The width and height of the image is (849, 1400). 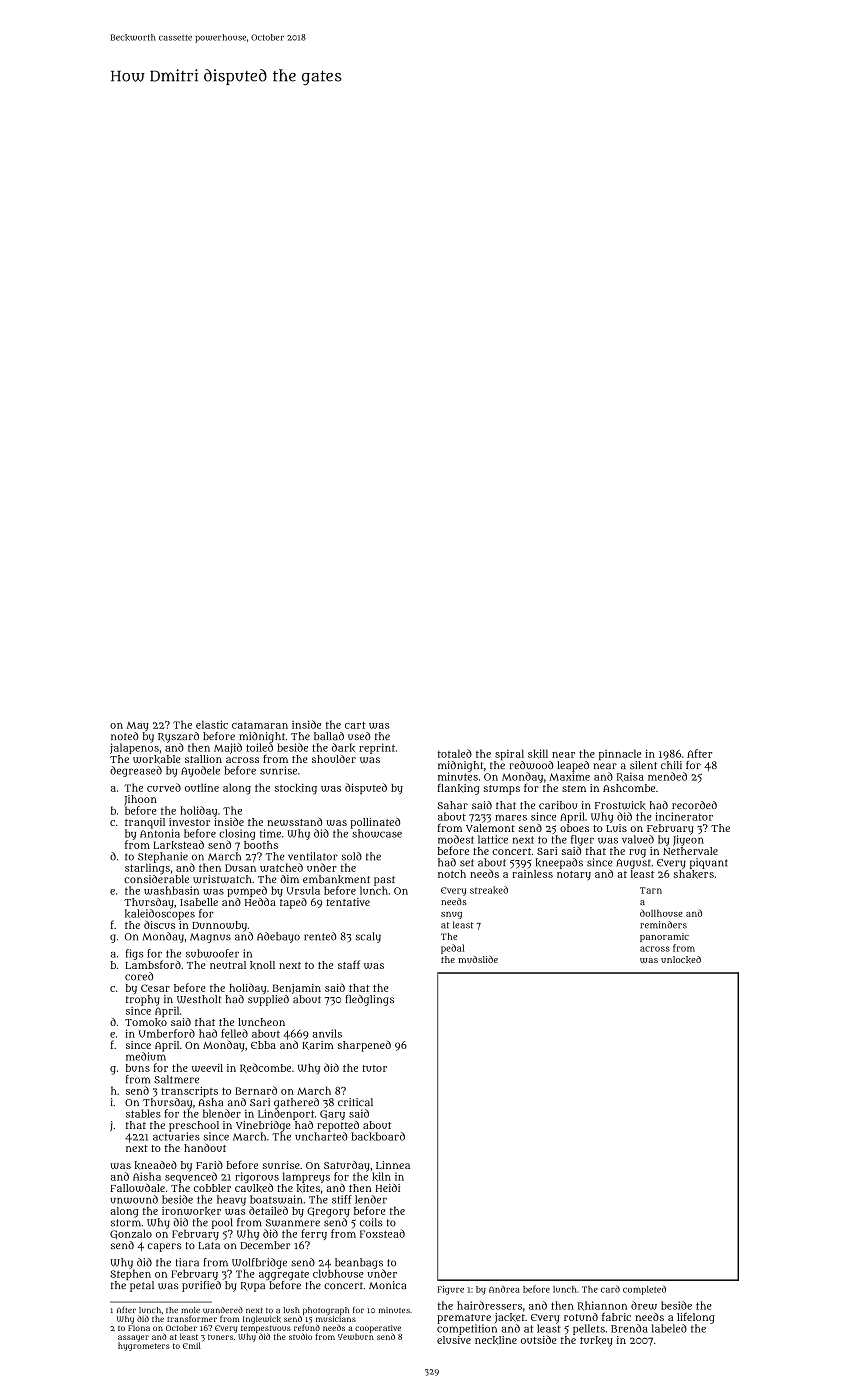 What do you see at coordinates (393, 1165) in the image?
I see `Linnea` at bounding box center [393, 1165].
